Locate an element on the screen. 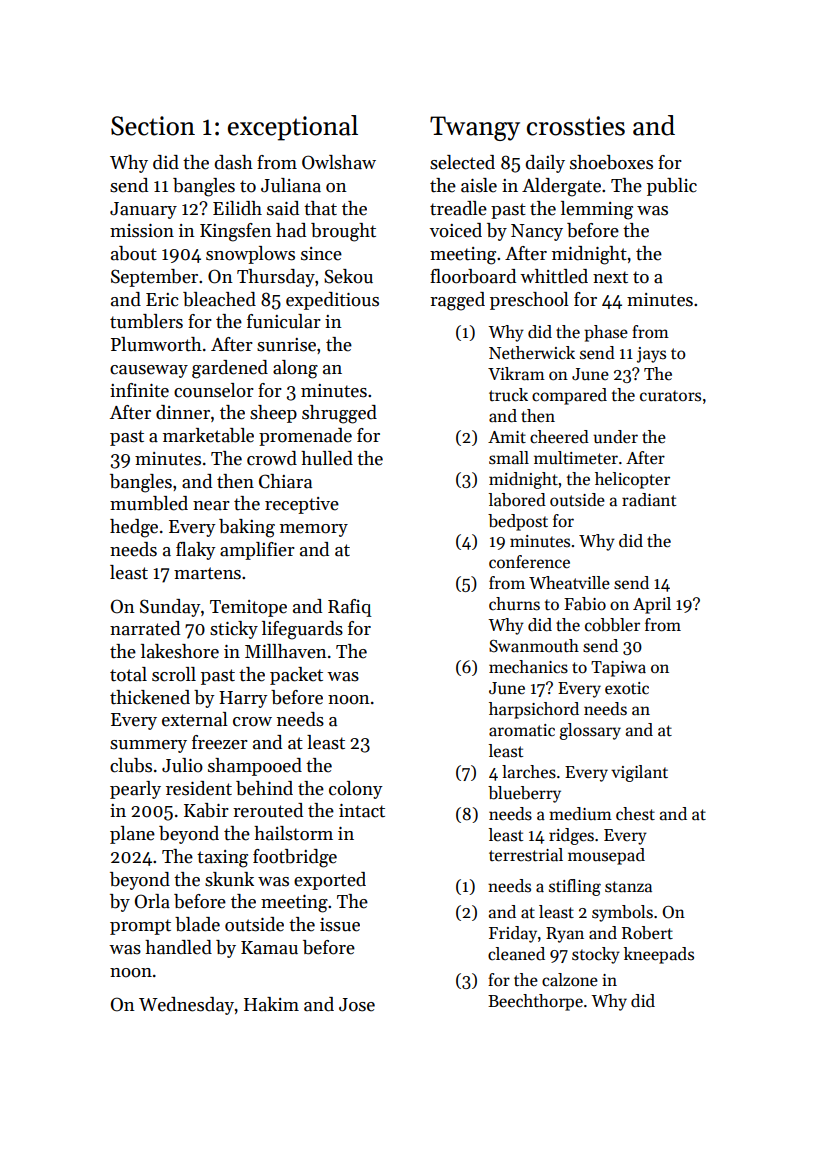  aromatic is located at coordinates (522, 730).
